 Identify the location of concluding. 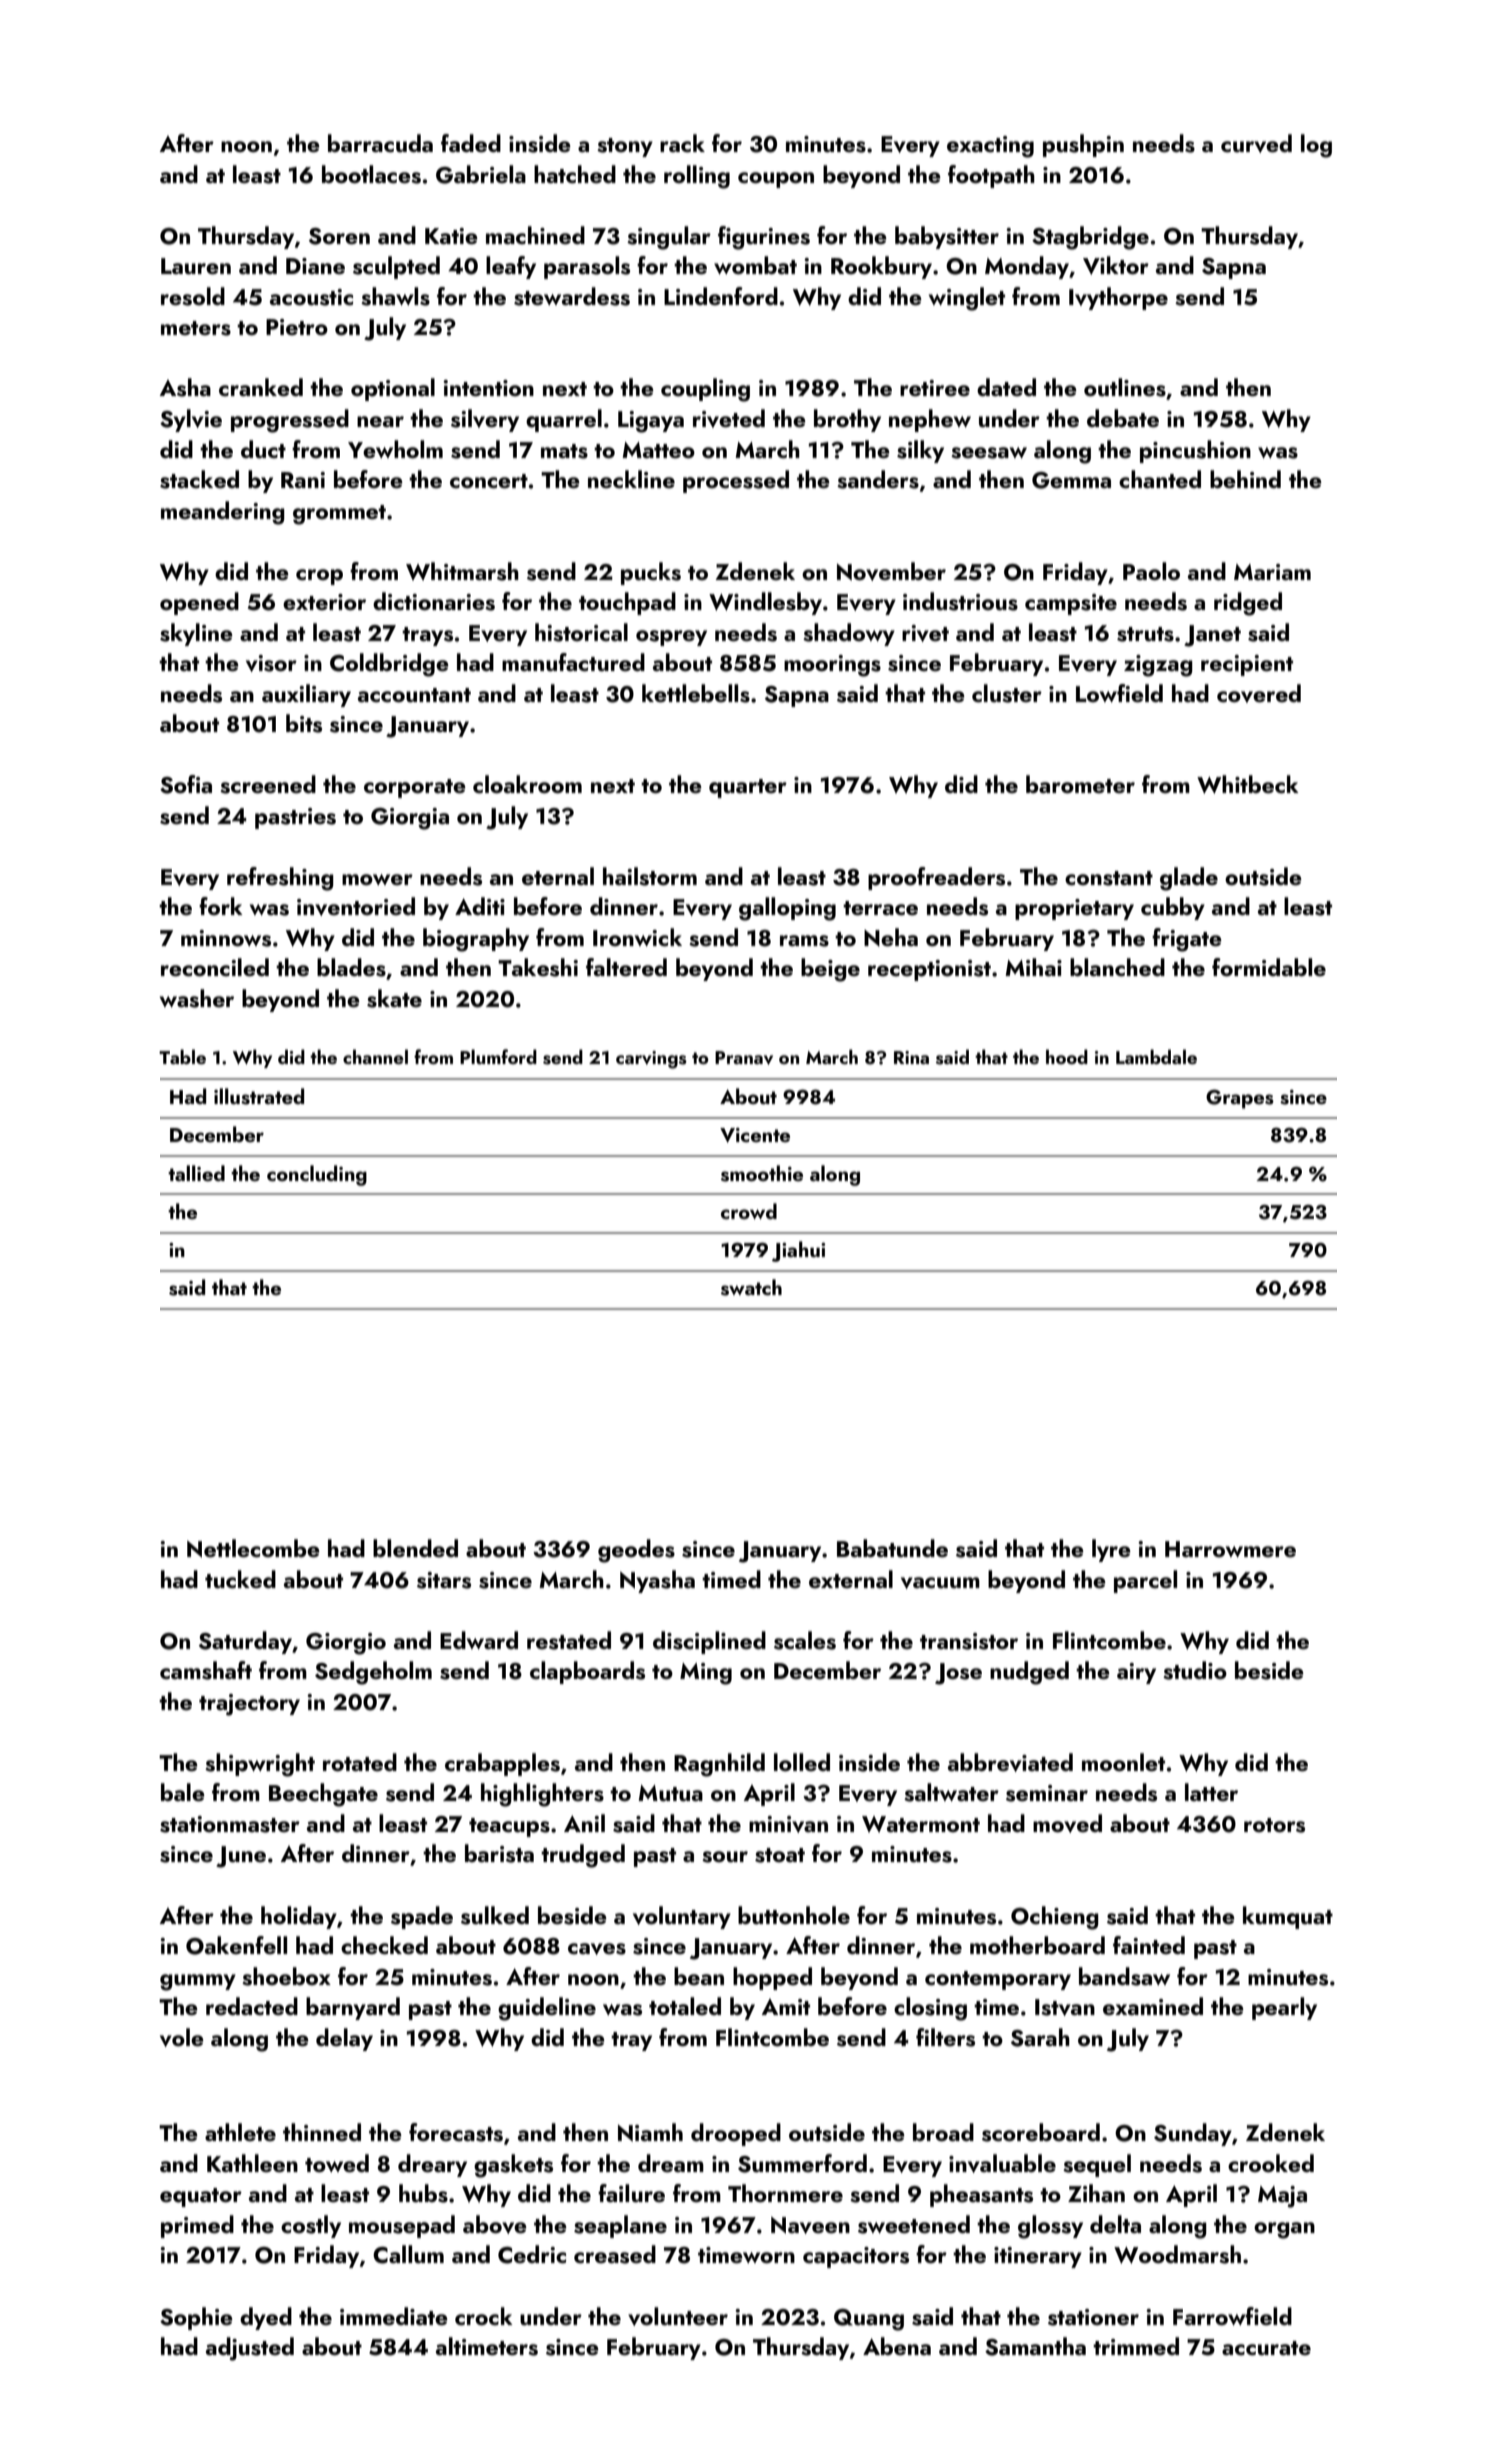
(317, 1175).
